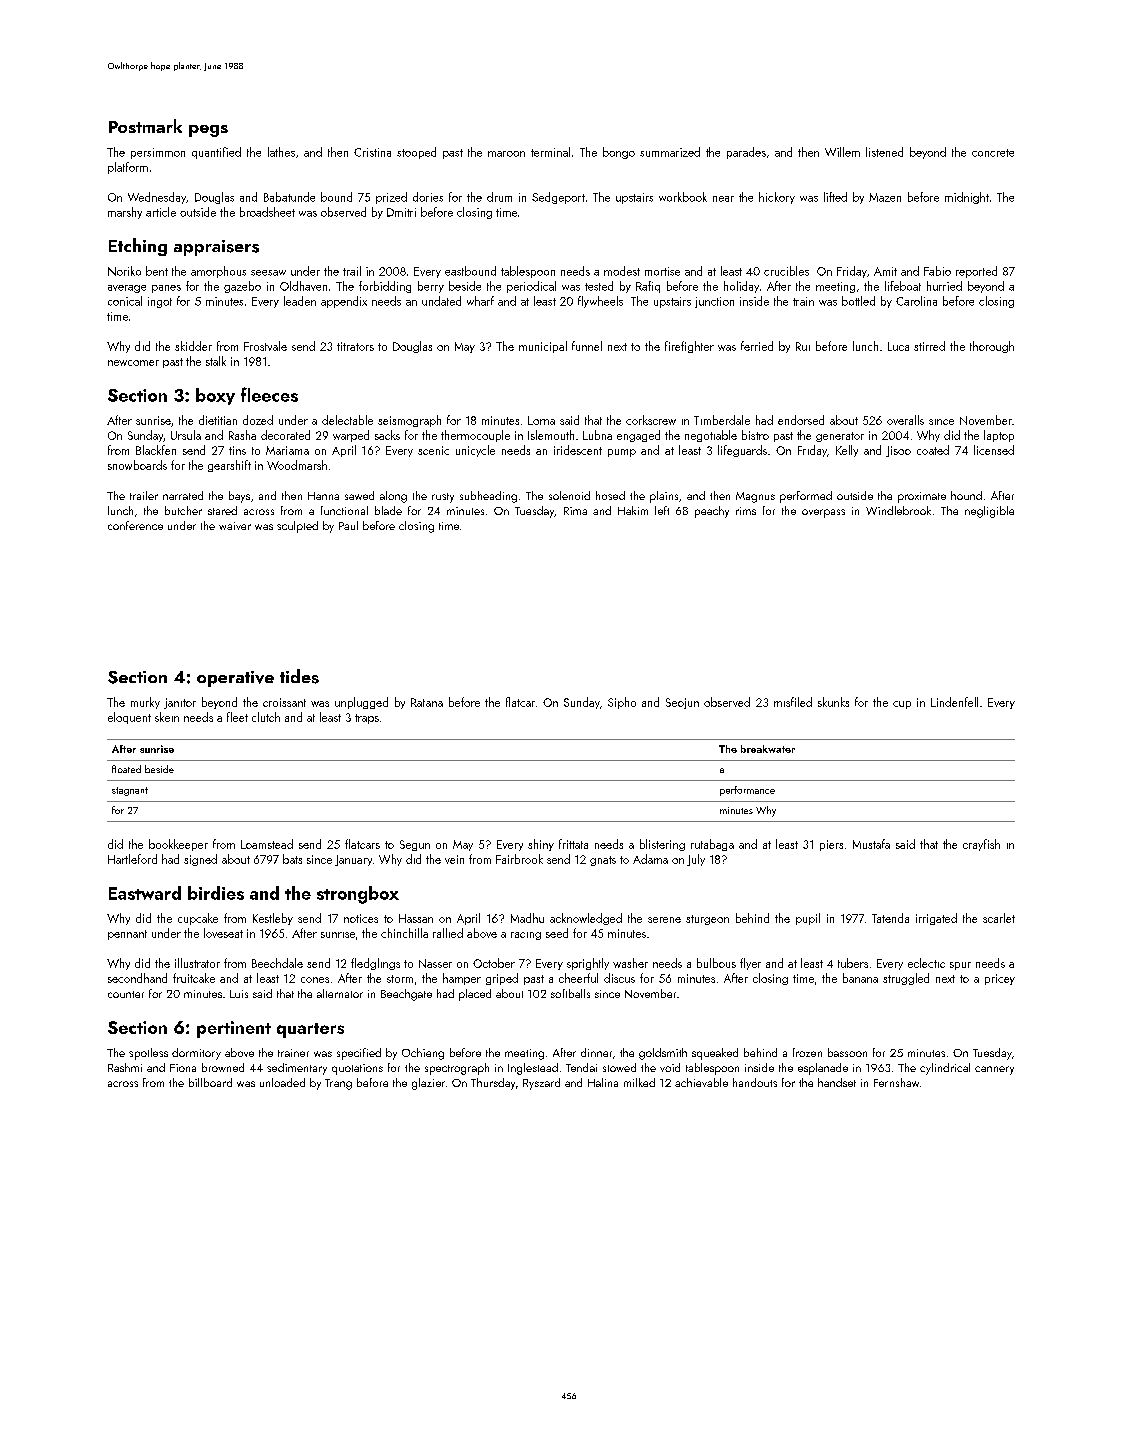 The width and height of the document is (1122, 1453). What do you see at coordinates (823, 1069) in the document?
I see `esplanade` at bounding box center [823, 1069].
